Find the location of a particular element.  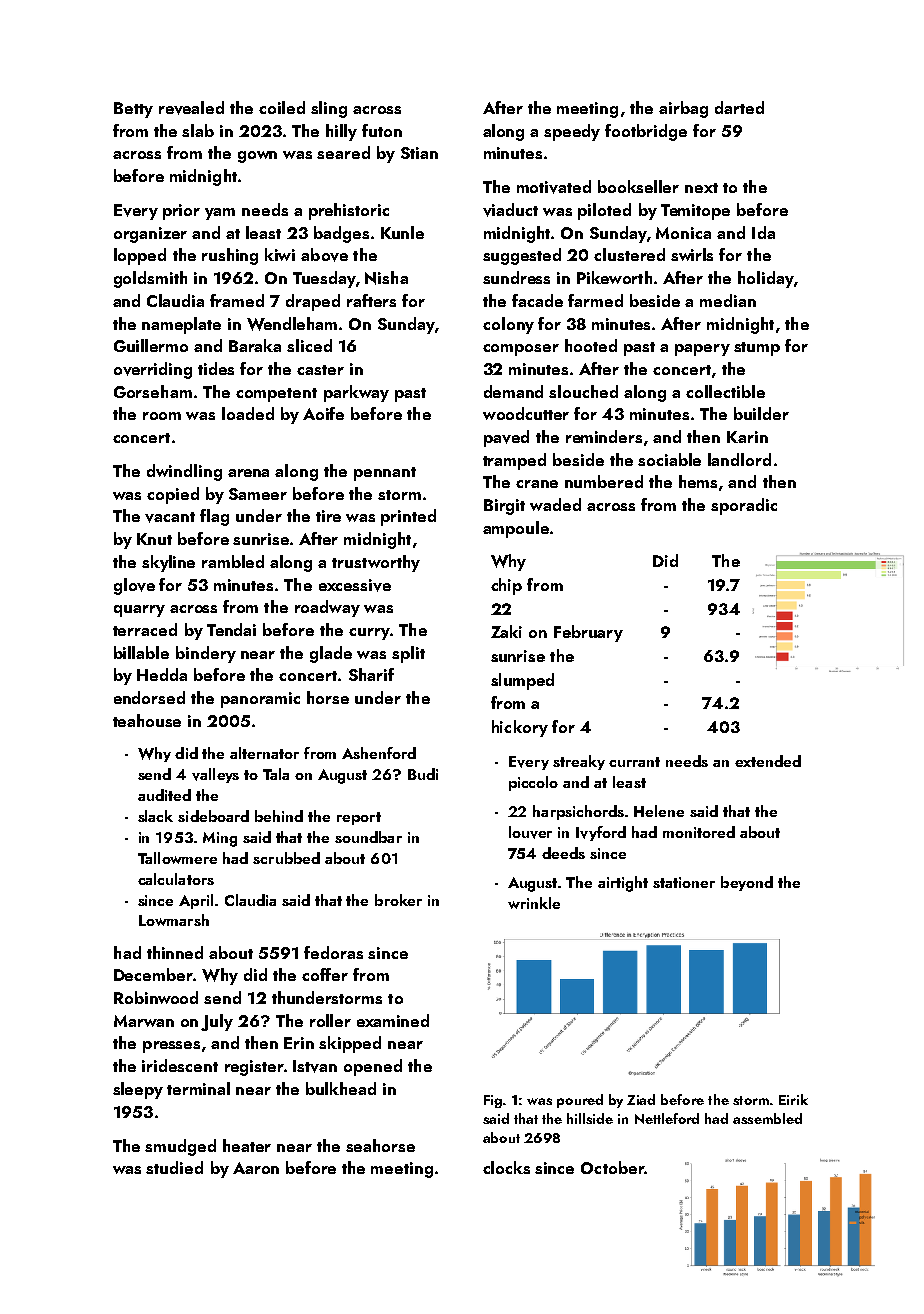

behind is located at coordinates (279, 816).
